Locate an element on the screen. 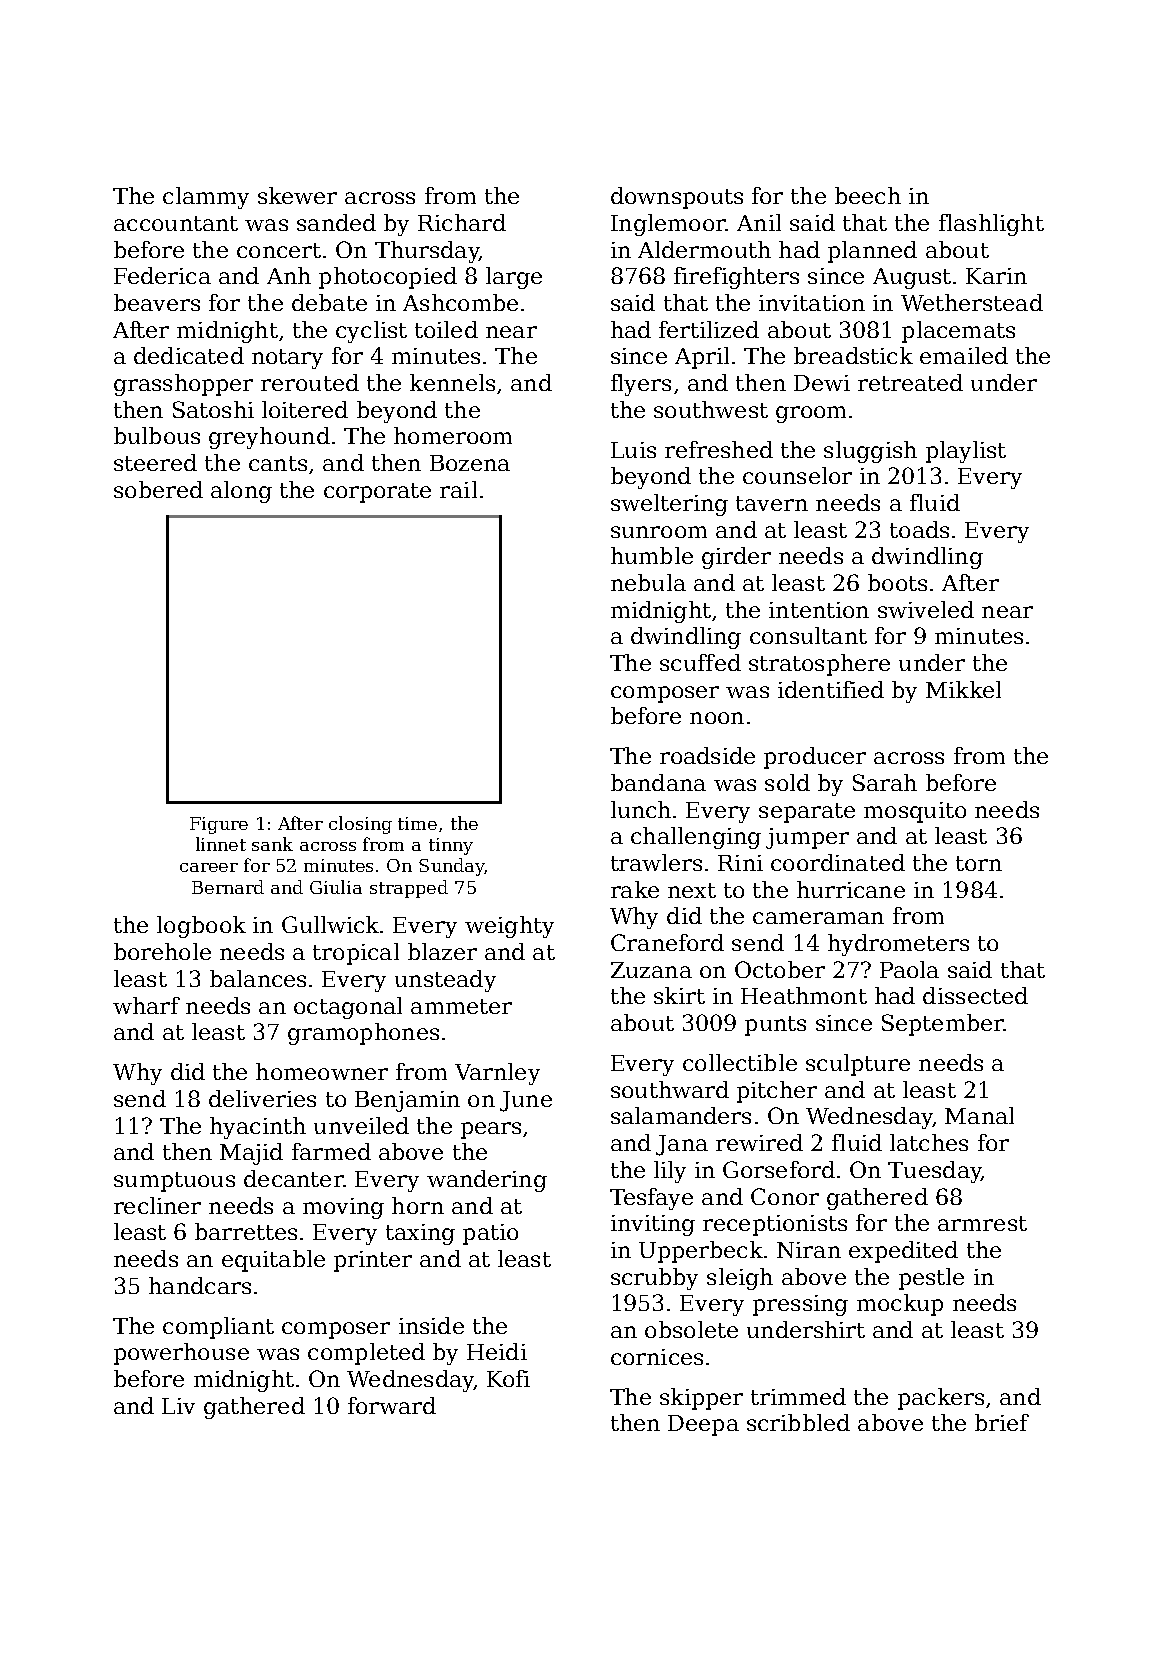 This screenshot has width=1165, height=1654. toads is located at coordinates (919, 529).
